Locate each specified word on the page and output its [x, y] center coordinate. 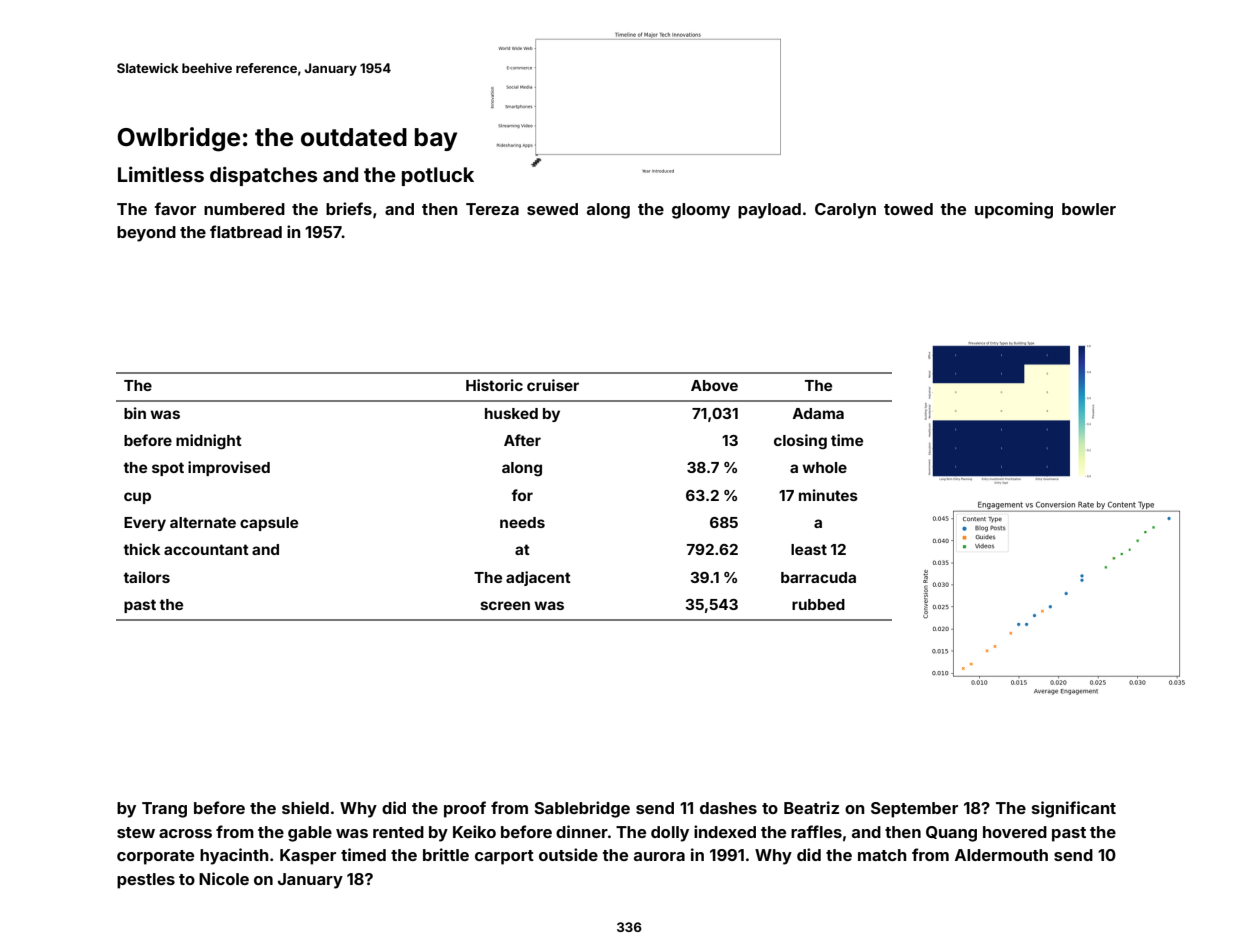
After [522, 440]
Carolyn [845, 211]
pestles [146, 881]
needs [522, 522]
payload [769, 211]
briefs [349, 208]
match [882, 855]
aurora [659, 856]
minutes [828, 495]
